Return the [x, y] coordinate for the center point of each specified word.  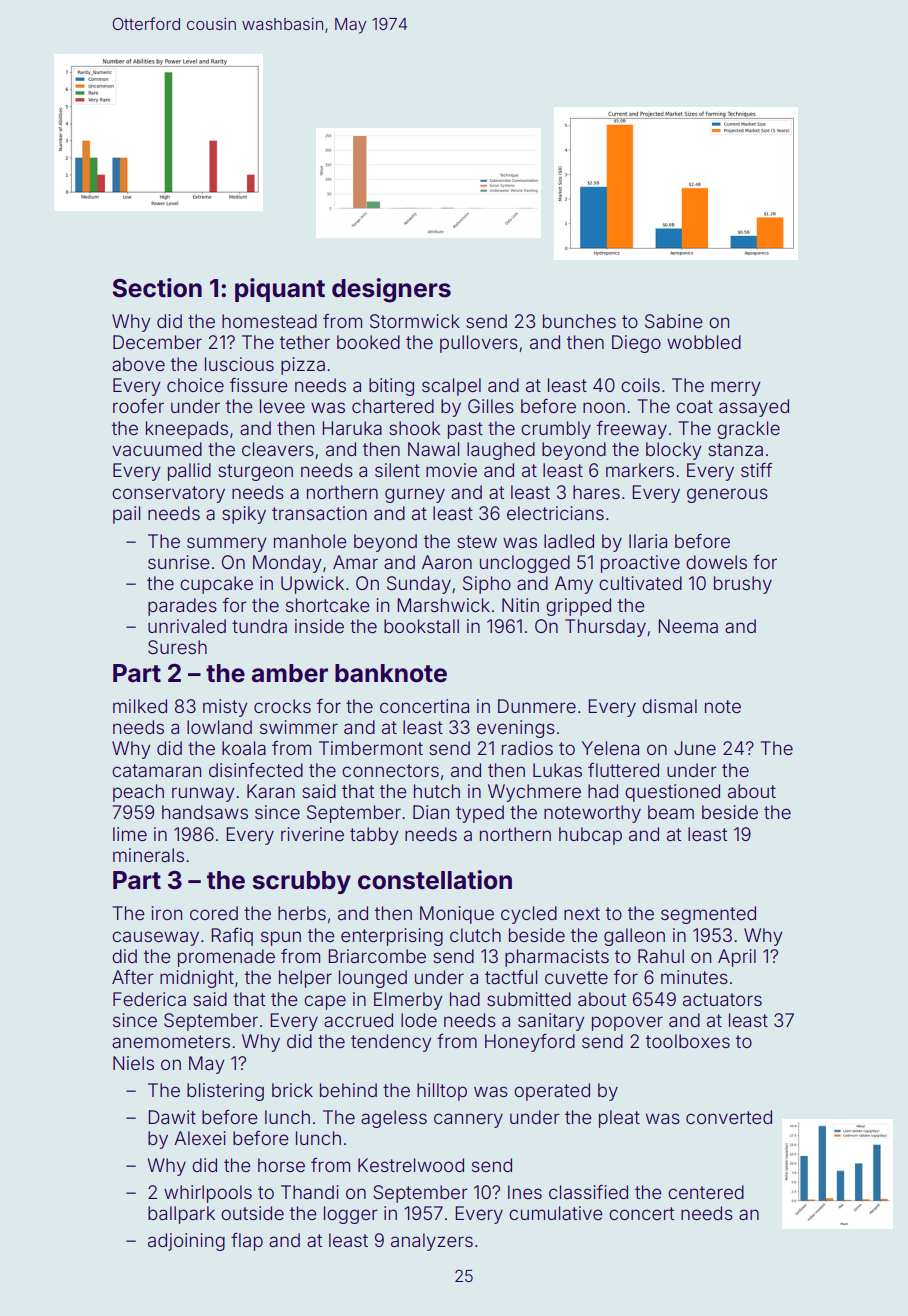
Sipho [487, 585]
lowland [219, 727]
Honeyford [530, 1043]
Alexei [200, 1138]
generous [727, 495]
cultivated [640, 583]
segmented [708, 915]
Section [157, 288]
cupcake [216, 585]
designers [391, 290]
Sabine [674, 321]
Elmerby [408, 1001]
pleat [619, 1119]
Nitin [520, 605]
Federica [149, 999]
